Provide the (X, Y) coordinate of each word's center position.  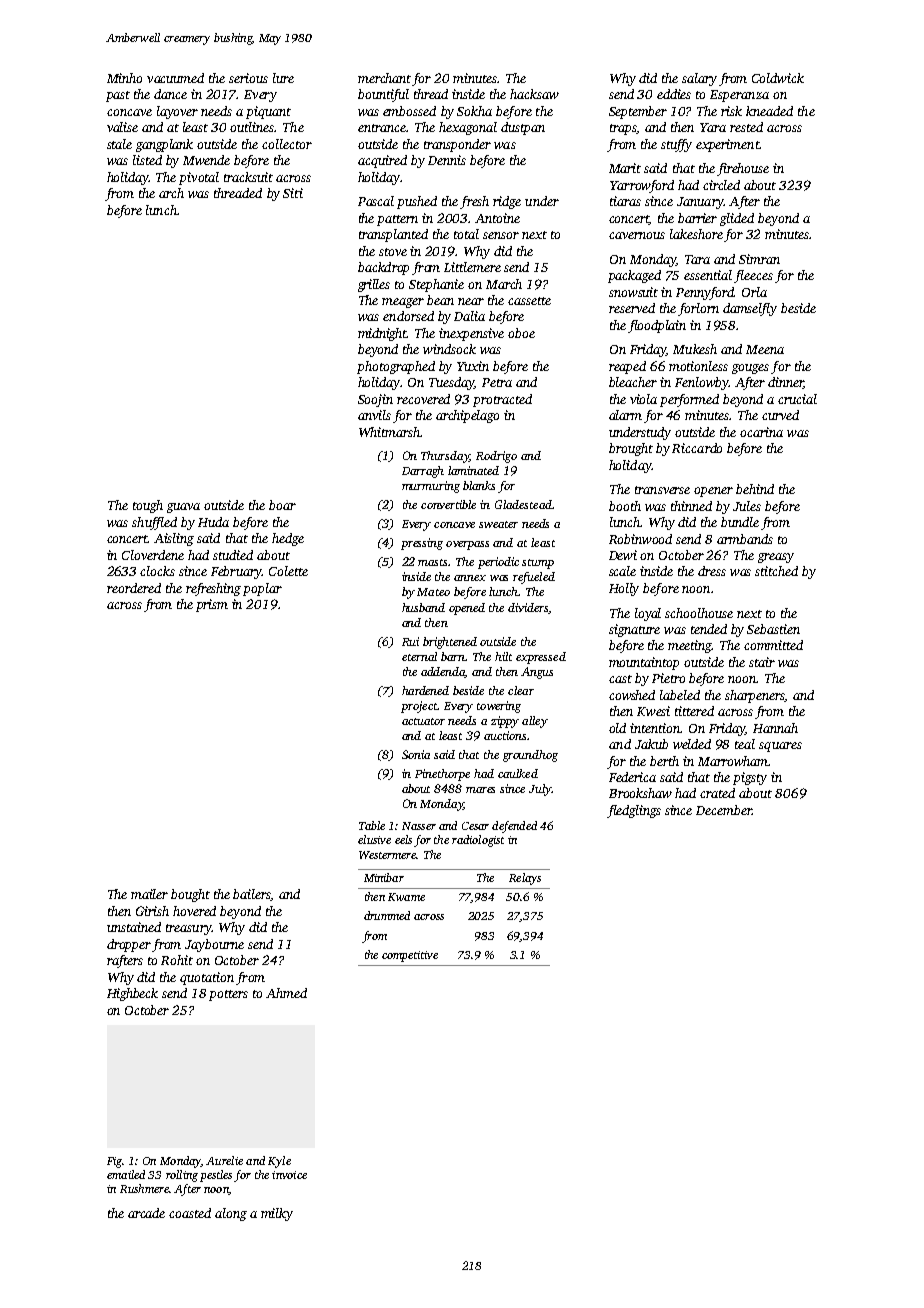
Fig (114, 1162)
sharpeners (755, 696)
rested (746, 127)
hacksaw (534, 94)
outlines (252, 127)
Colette (288, 571)
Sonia (416, 754)
